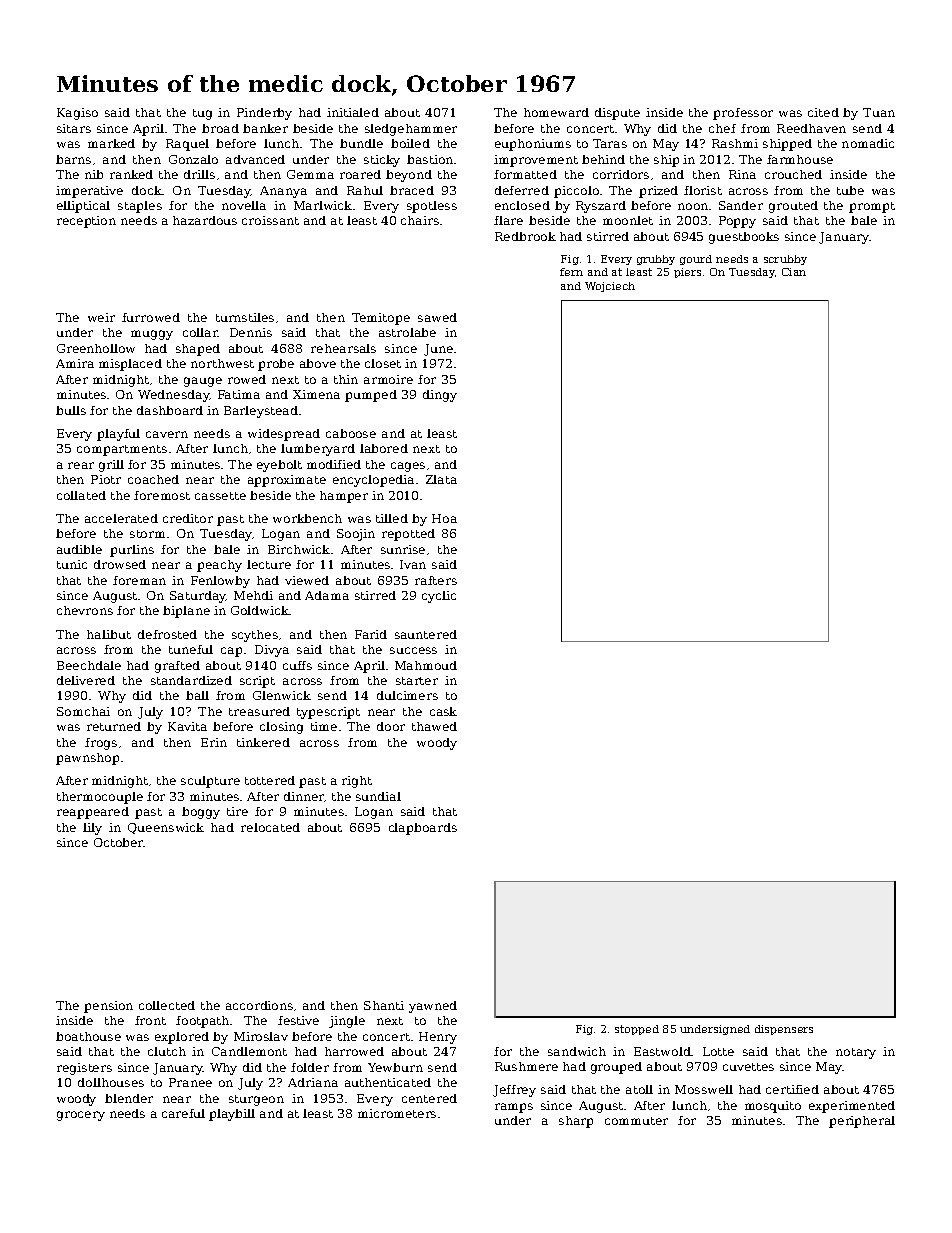 The height and width of the page is (1233, 952). What do you see at coordinates (259, 1005) in the page?
I see `accordions` at bounding box center [259, 1005].
